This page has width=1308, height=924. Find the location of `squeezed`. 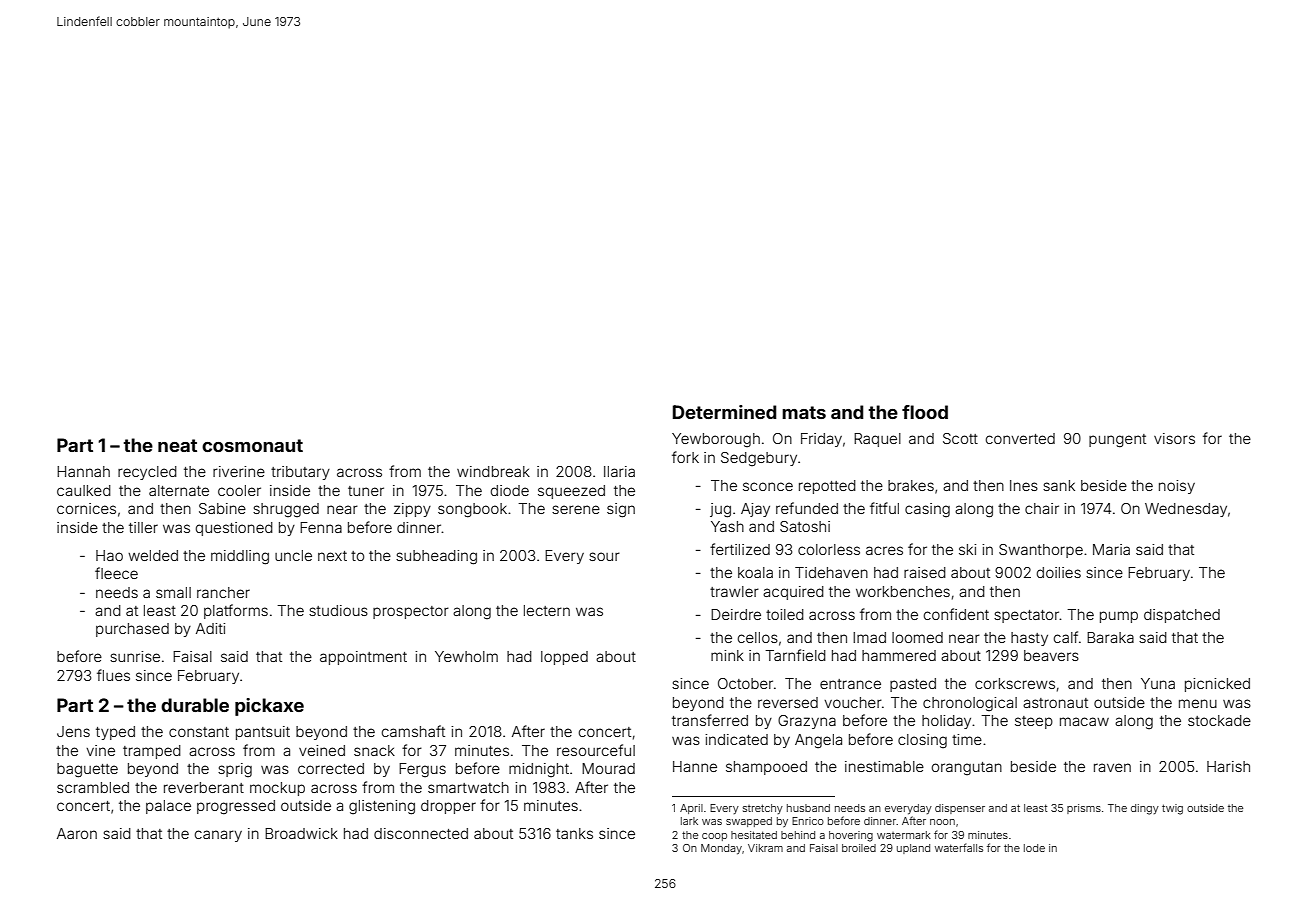

squeezed is located at coordinates (571, 492).
